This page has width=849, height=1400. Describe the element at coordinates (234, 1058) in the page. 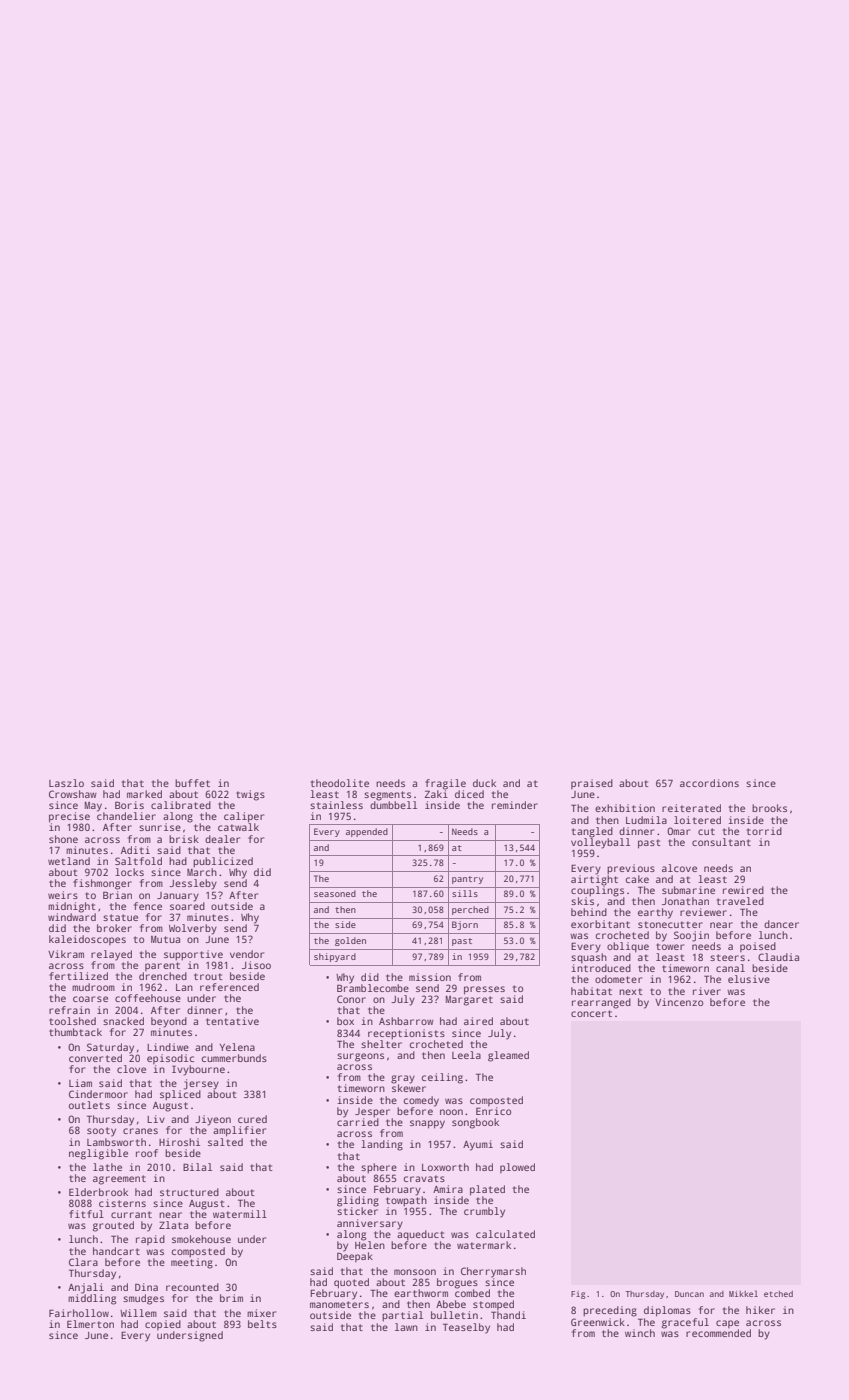

I see `cummerbunds` at that location.
